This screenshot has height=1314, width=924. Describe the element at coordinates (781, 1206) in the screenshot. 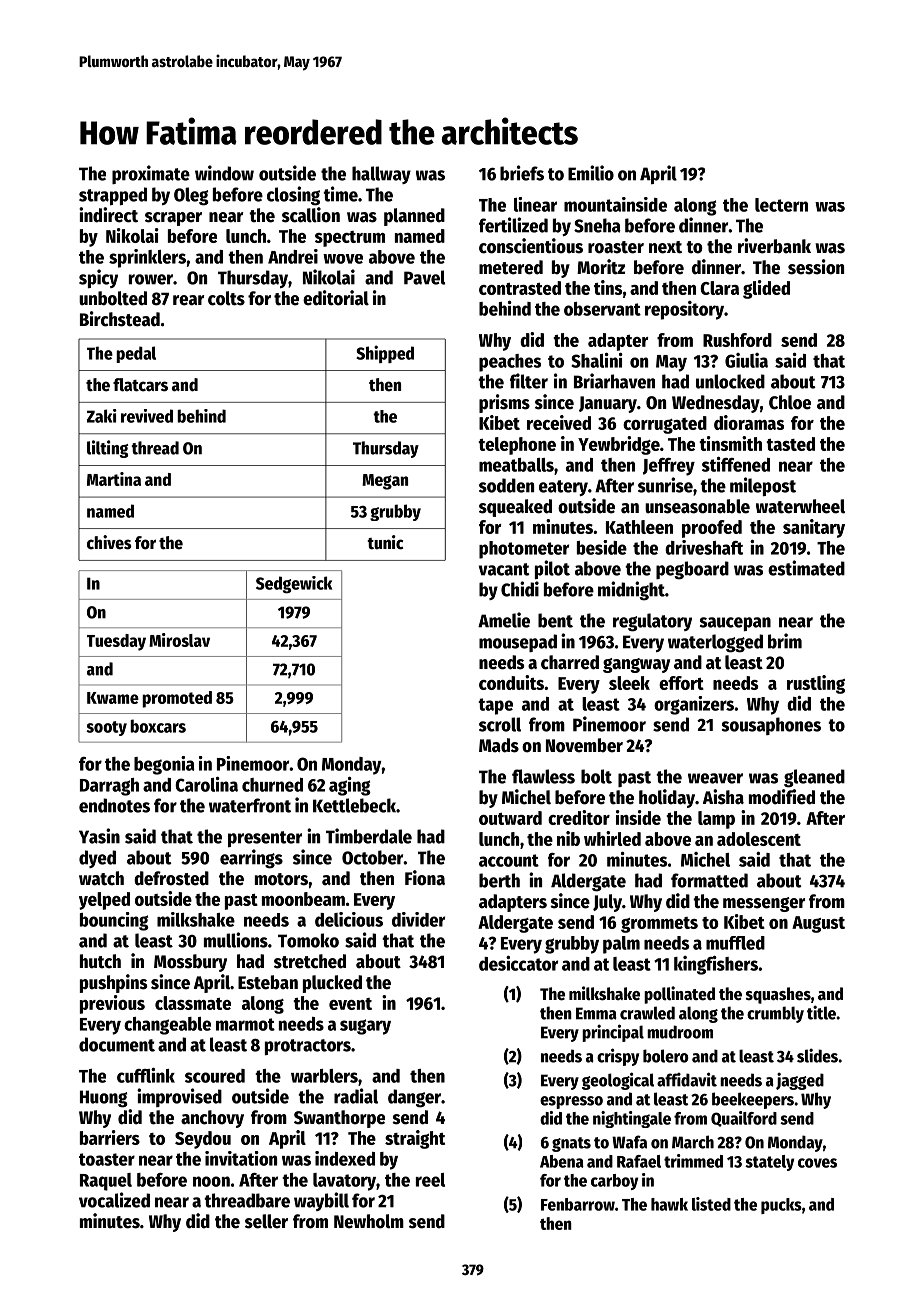

I see `pucks` at that location.
